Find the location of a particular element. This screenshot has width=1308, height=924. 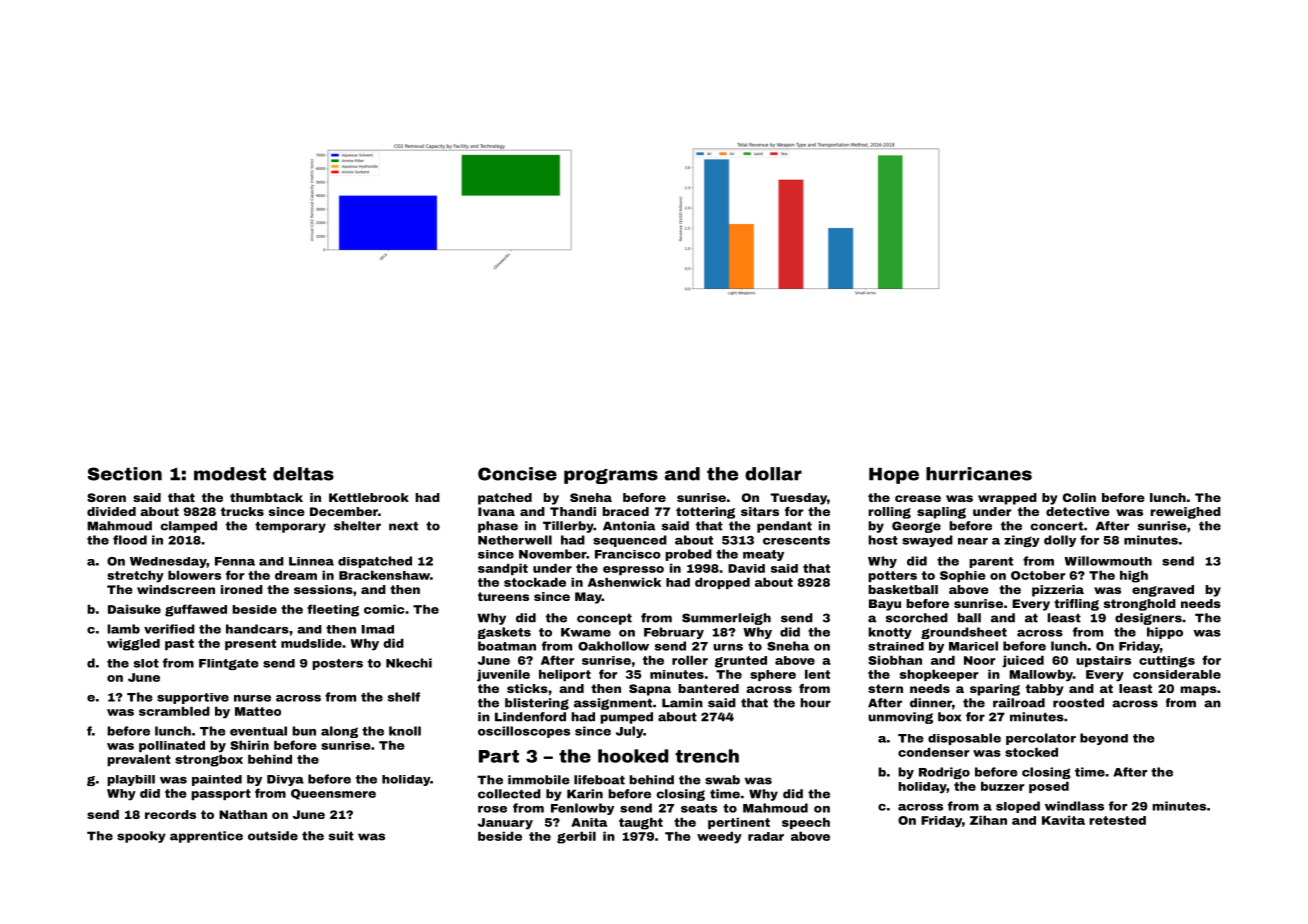

buzzer is located at coordinates (1002, 786).
